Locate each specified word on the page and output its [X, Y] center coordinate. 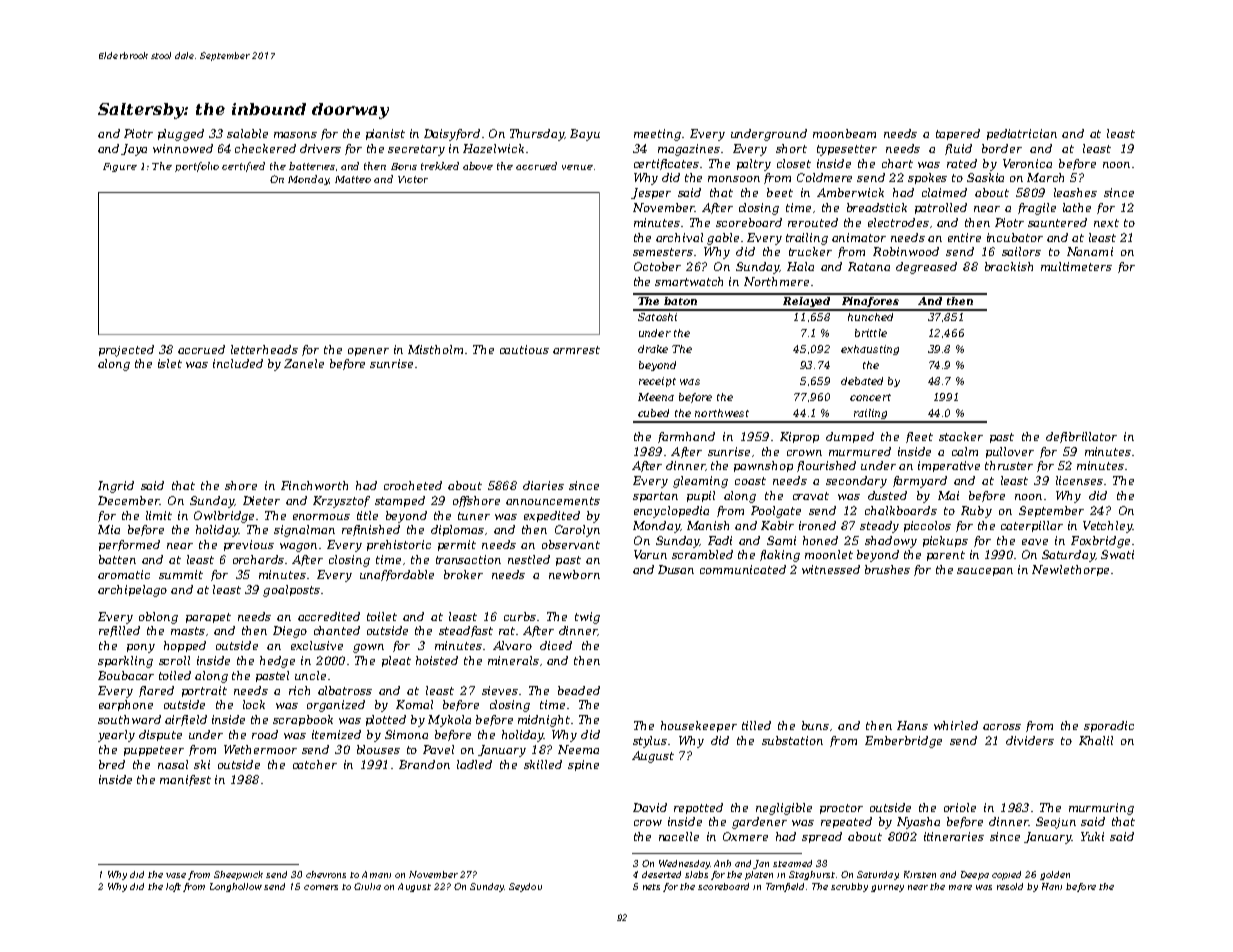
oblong [158, 618]
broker [463, 574]
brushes [887, 569]
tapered [958, 134]
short [791, 148]
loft [173, 887]
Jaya [134, 150]
